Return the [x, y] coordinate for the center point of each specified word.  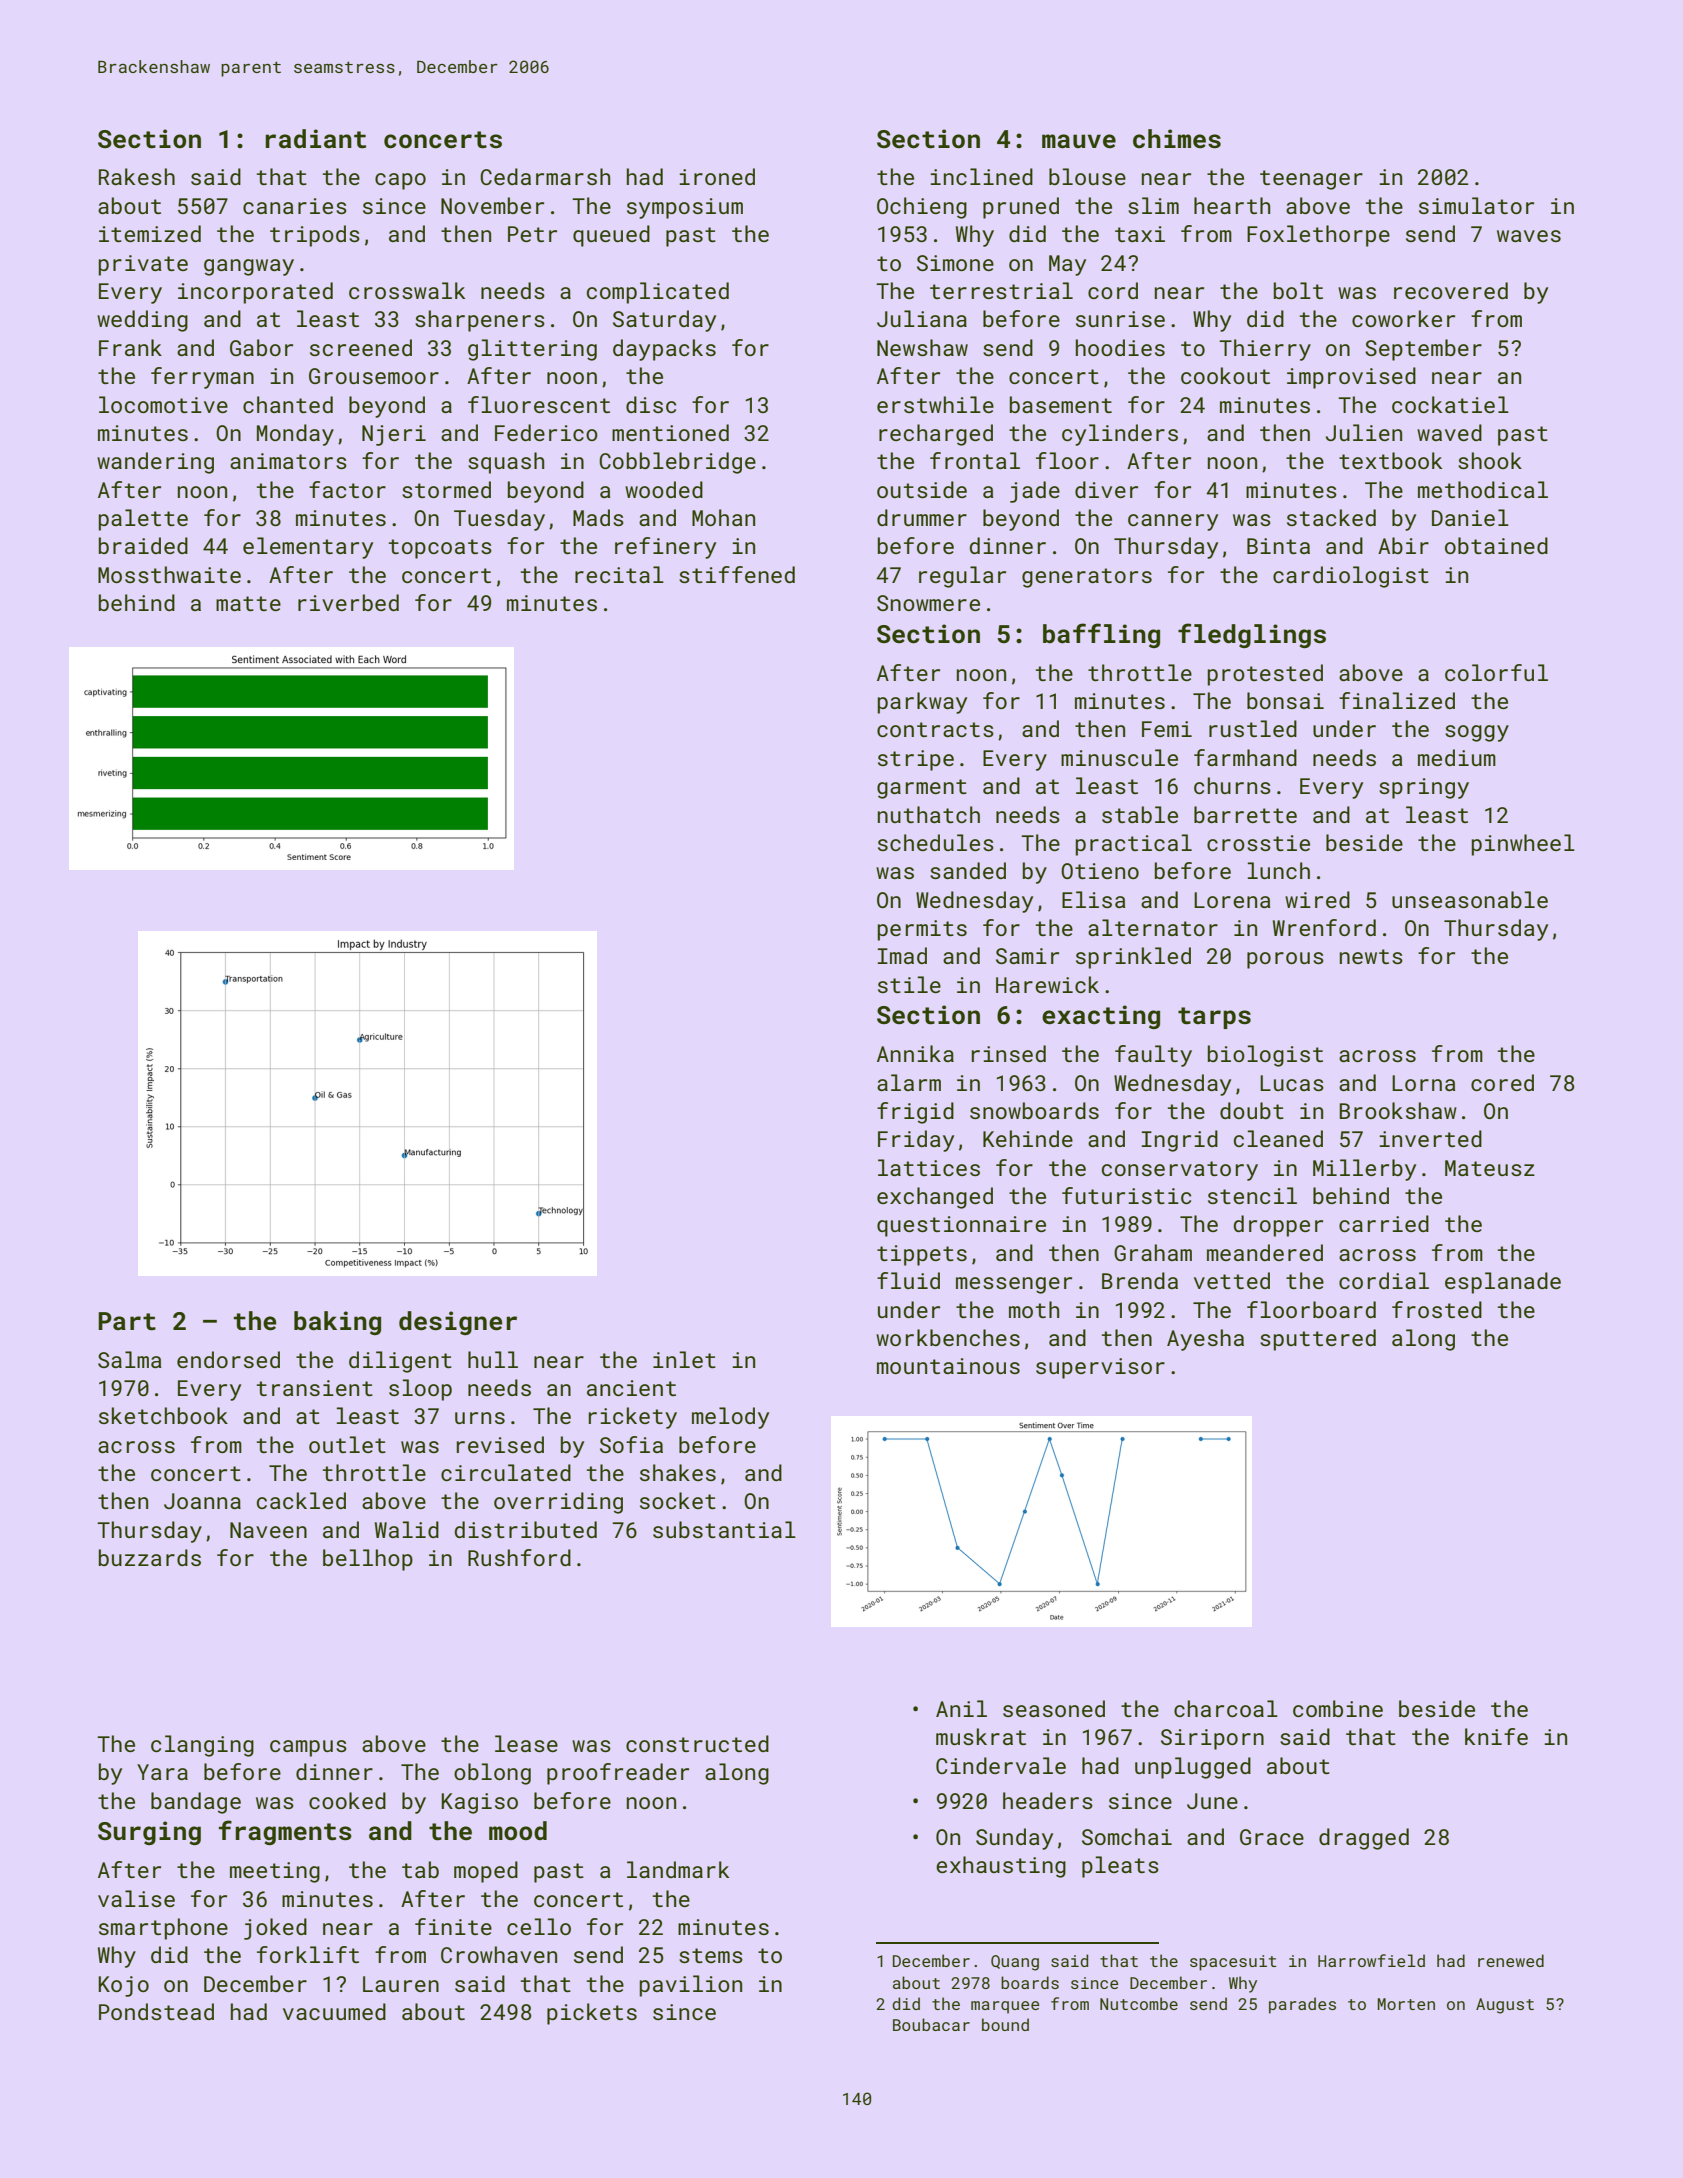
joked [275, 1929]
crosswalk [407, 290]
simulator [1476, 205]
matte [248, 603]
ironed [717, 176]
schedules [936, 842]
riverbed [348, 602]
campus [308, 1748]
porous [1285, 960]
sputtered [1318, 1340]
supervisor [1100, 1368]
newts [1371, 956]
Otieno [1100, 871]
